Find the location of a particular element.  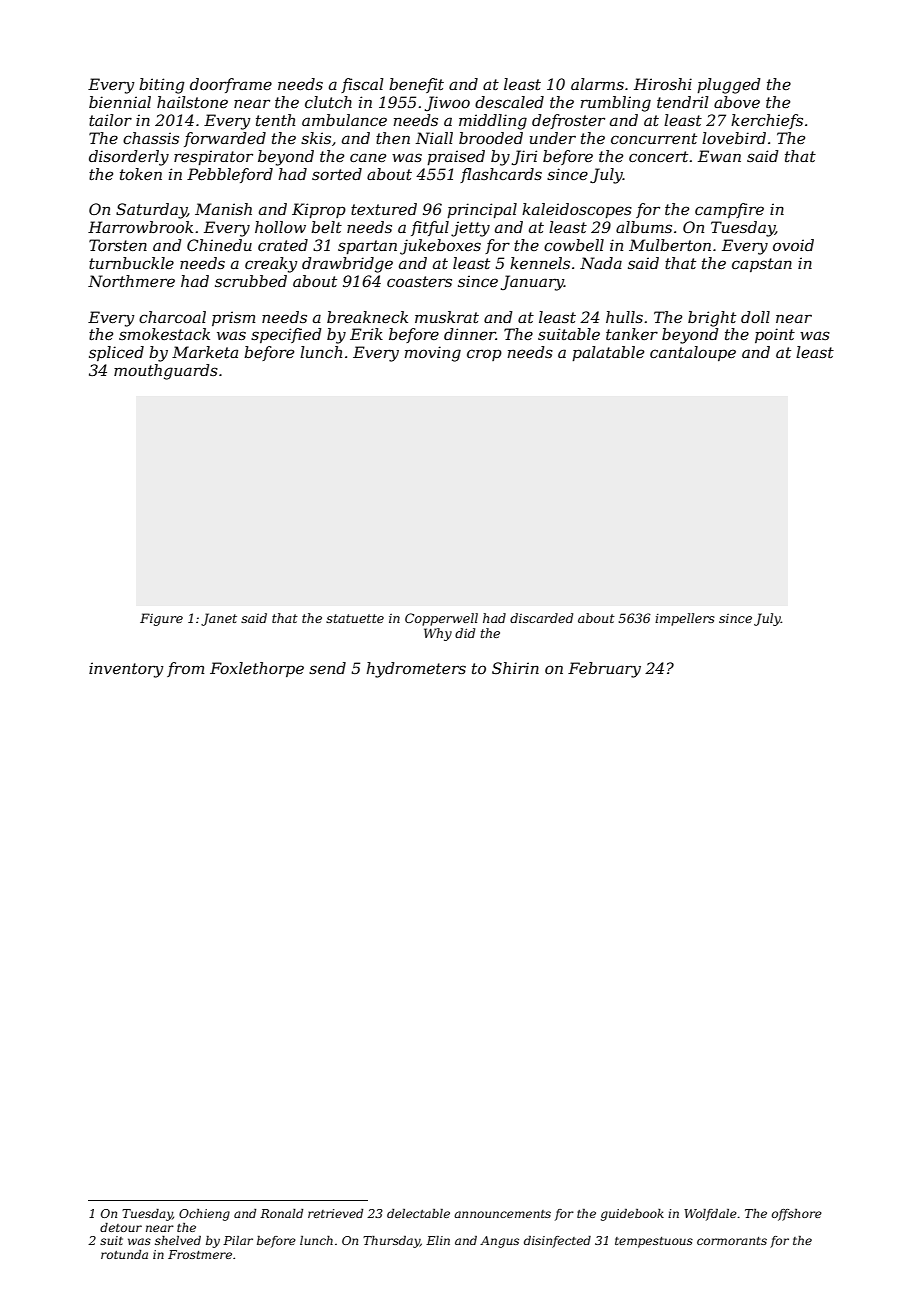

Pilar is located at coordinates (238, 1240).
